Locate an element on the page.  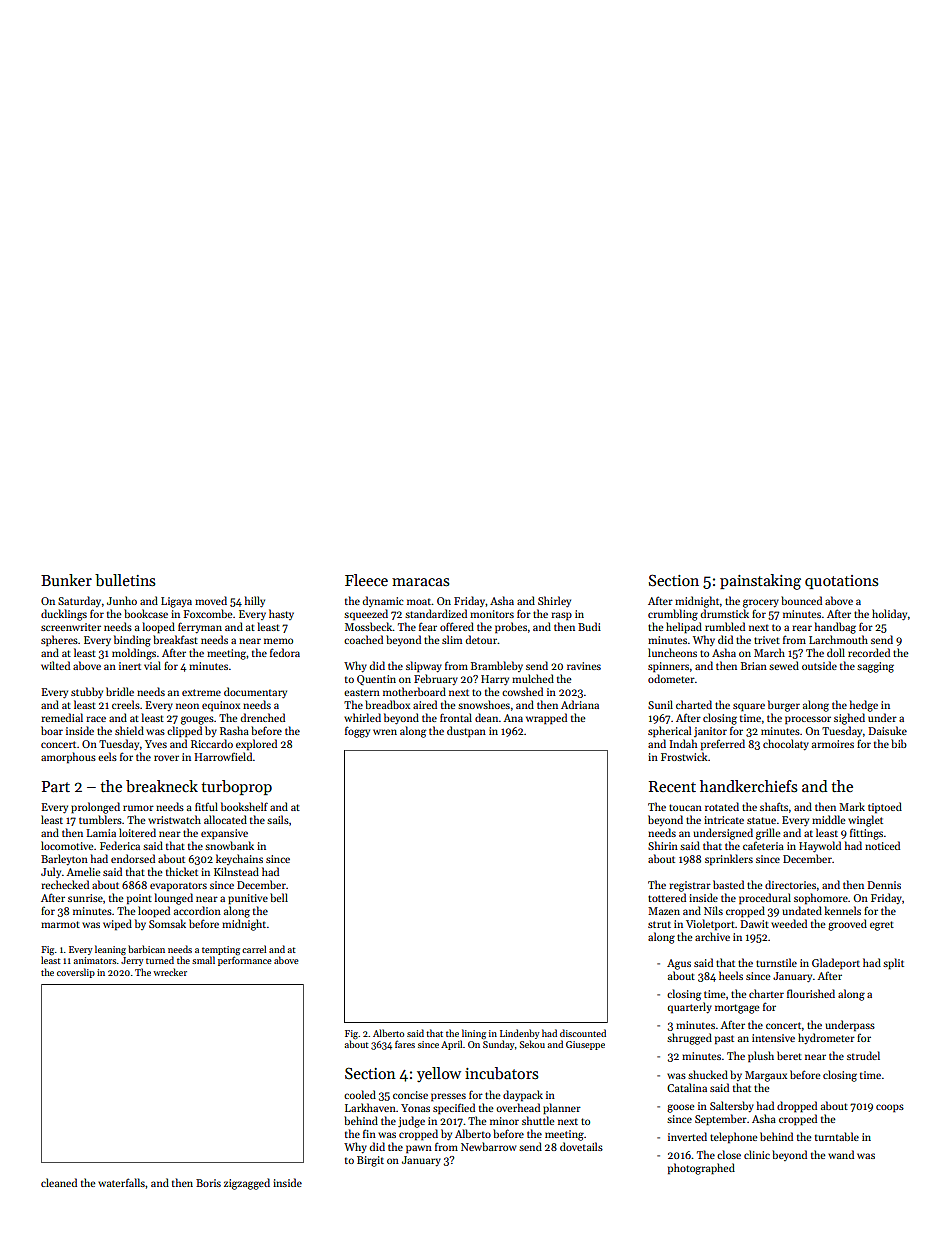
chocolaty is located at coordinates (786, 744).
